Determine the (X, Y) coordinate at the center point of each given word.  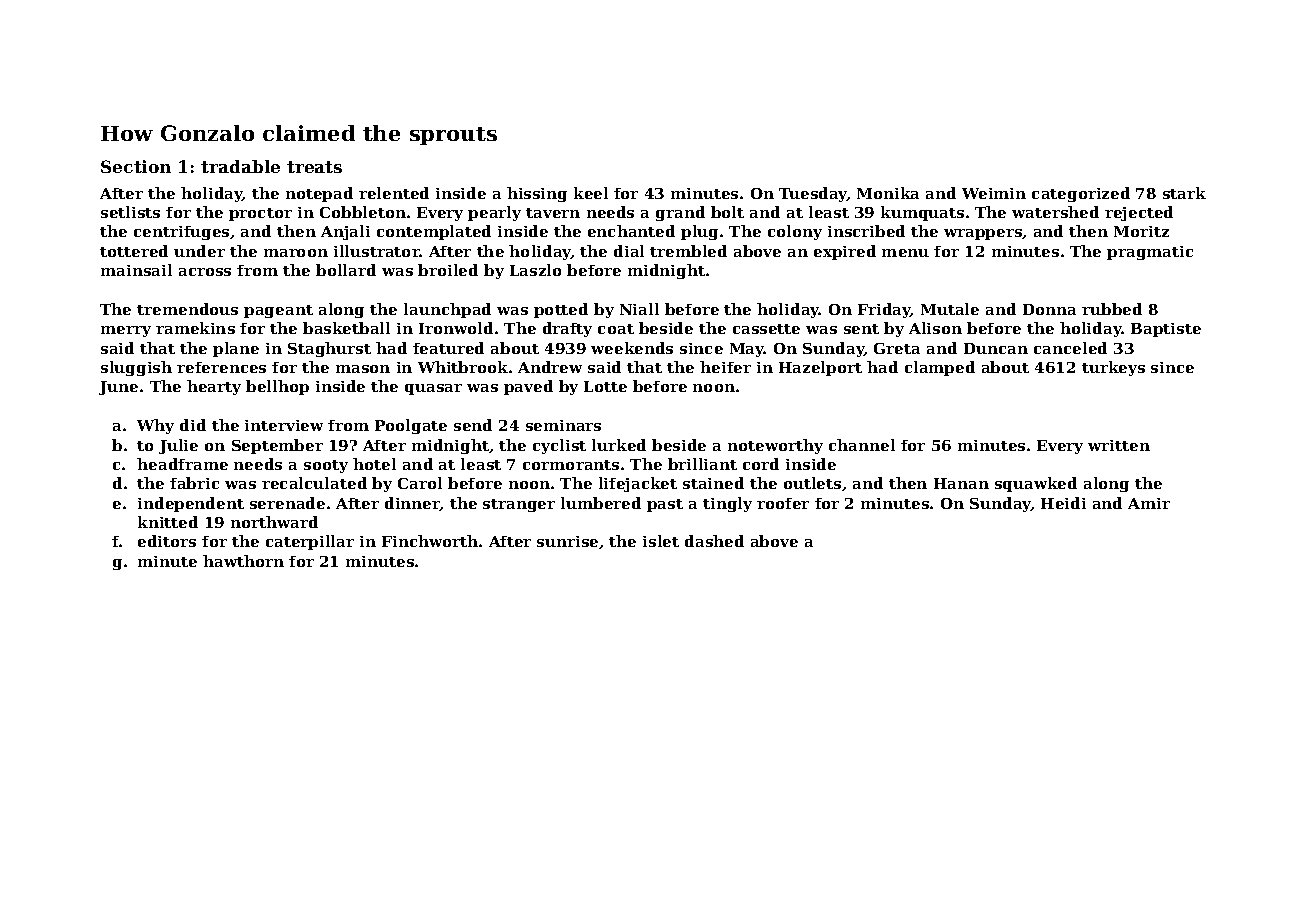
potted (561, 310)
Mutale (950, 309)
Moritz (1141, 231)
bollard (346, 270)
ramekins (195, 328)
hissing (537, 194)
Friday (884, 310)
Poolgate (411, 426)
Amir (1149, 503)
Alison (935, 328)
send (473, 425)
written (1119, 445)
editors (167, 541)
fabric (194, 483)
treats (314, 167)
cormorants (571, 465)
